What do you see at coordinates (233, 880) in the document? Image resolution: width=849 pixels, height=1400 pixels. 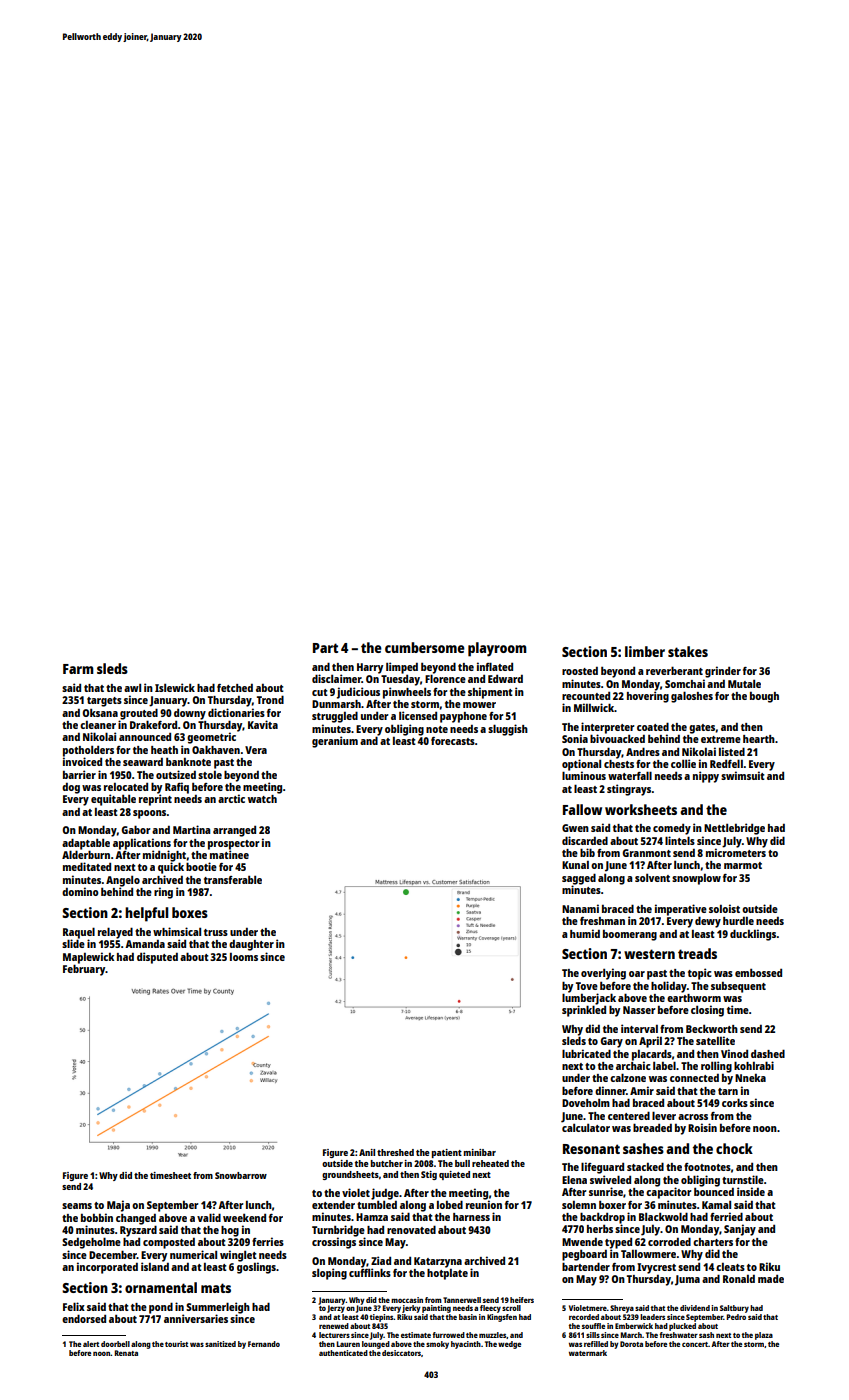 I see `transferable` at bounding box center [233, 880].
